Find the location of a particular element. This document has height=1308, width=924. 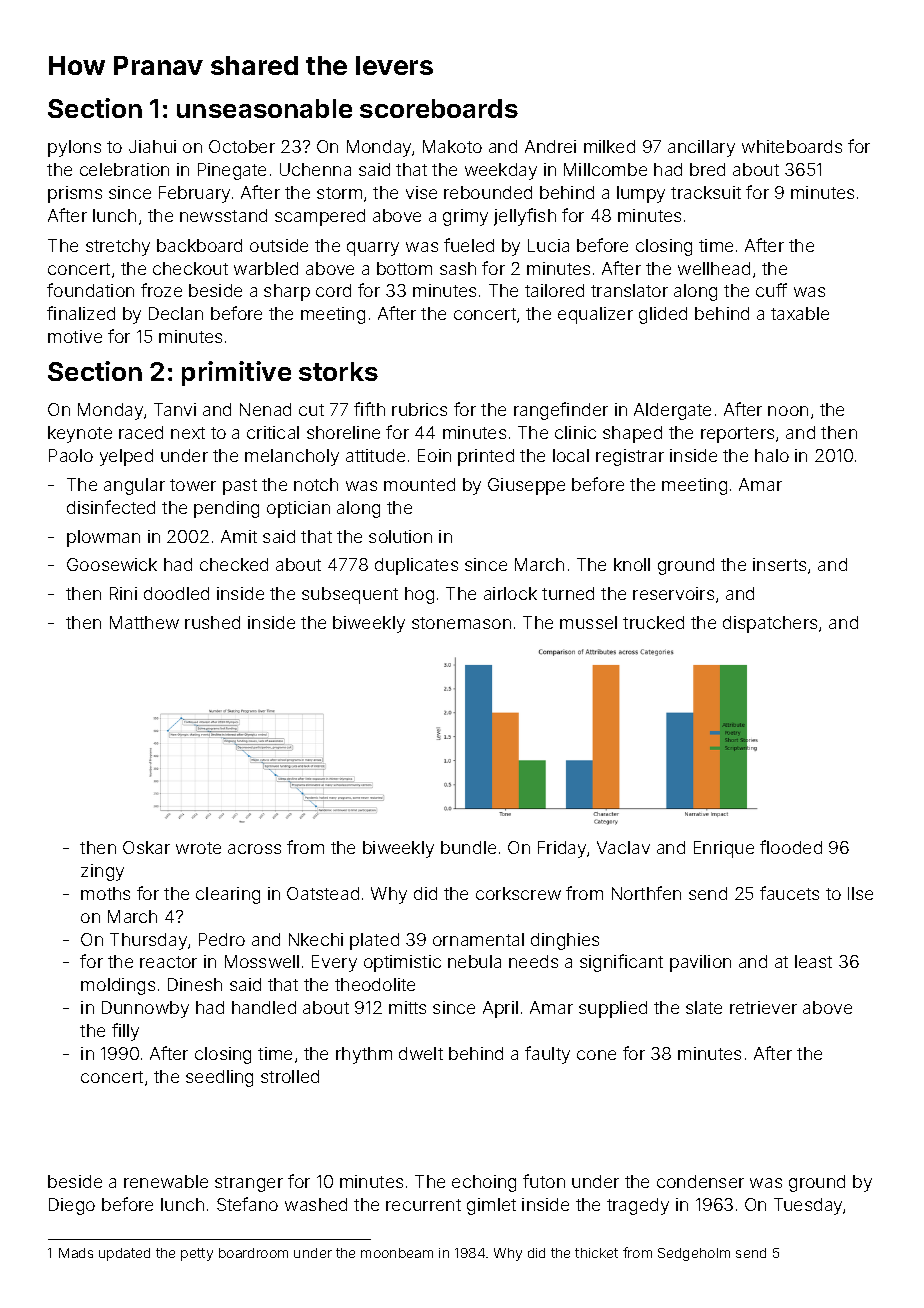

Jiahui is located at coordinates (152, 146).
